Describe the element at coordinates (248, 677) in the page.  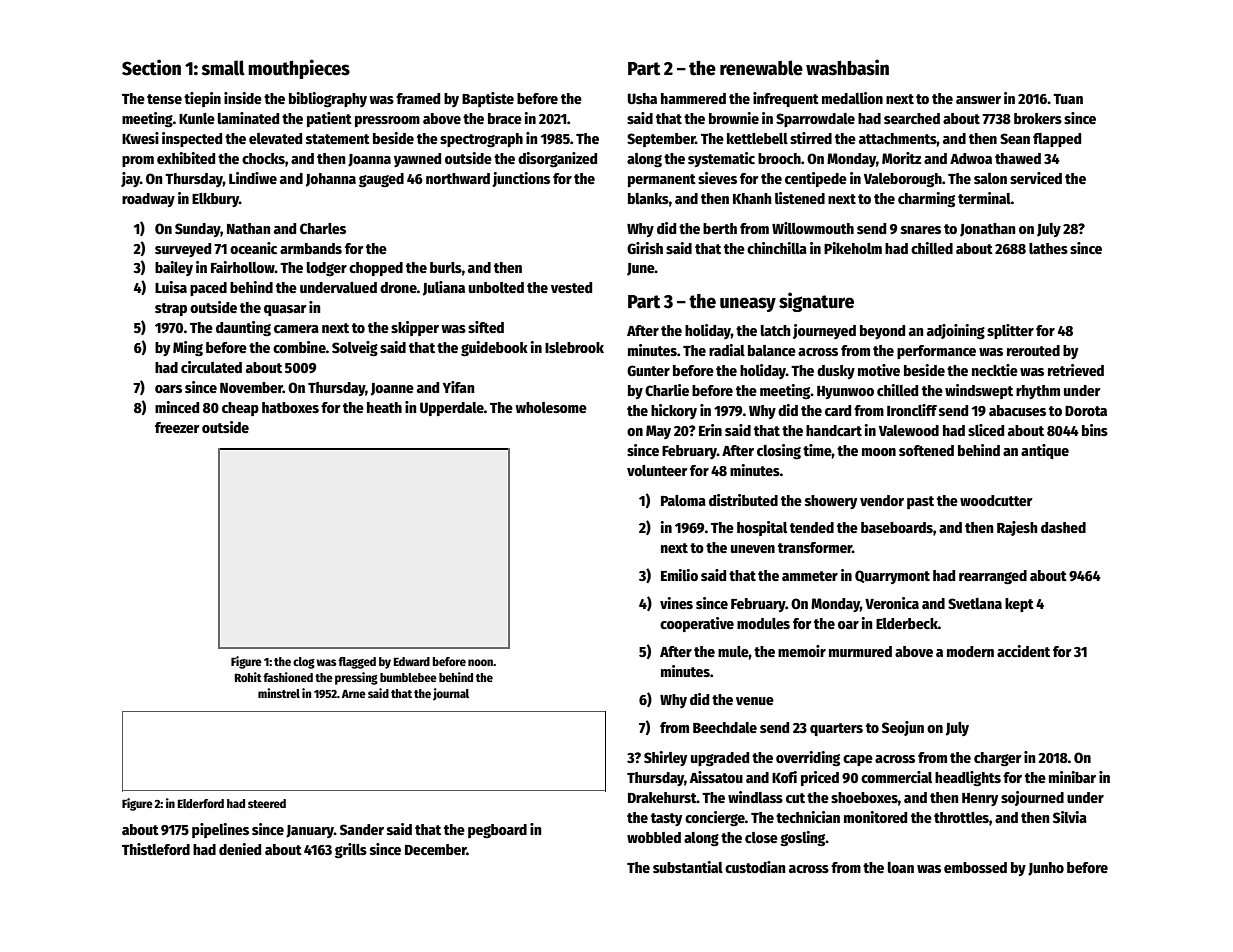
I see `Rohit` at that location.
